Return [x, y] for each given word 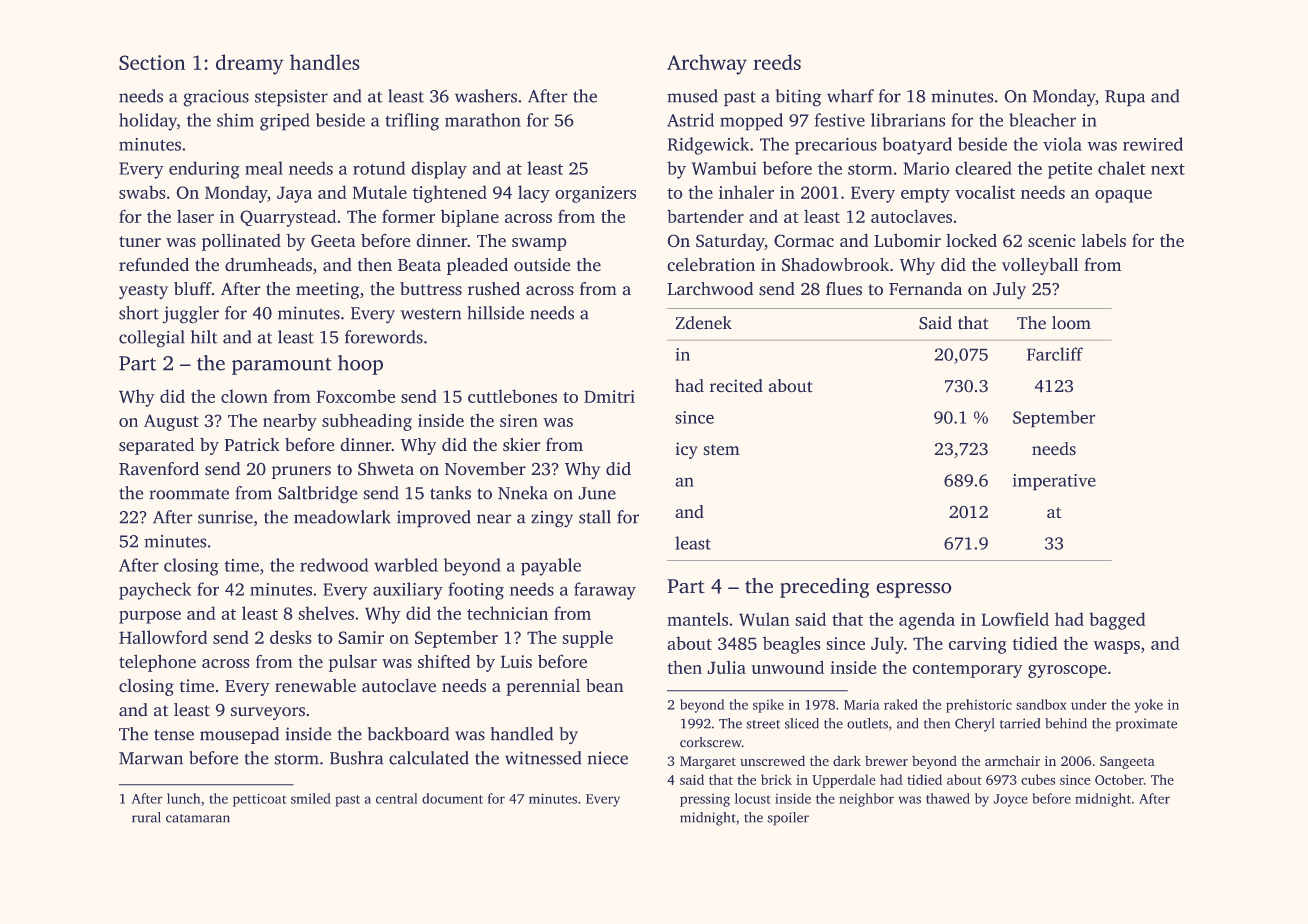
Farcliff [1055, 354]
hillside [496, 313]
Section [152, 62]
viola [1062, 144]
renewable [315, 685]
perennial [543, 687]
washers [486, 96]
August [171, 422]
